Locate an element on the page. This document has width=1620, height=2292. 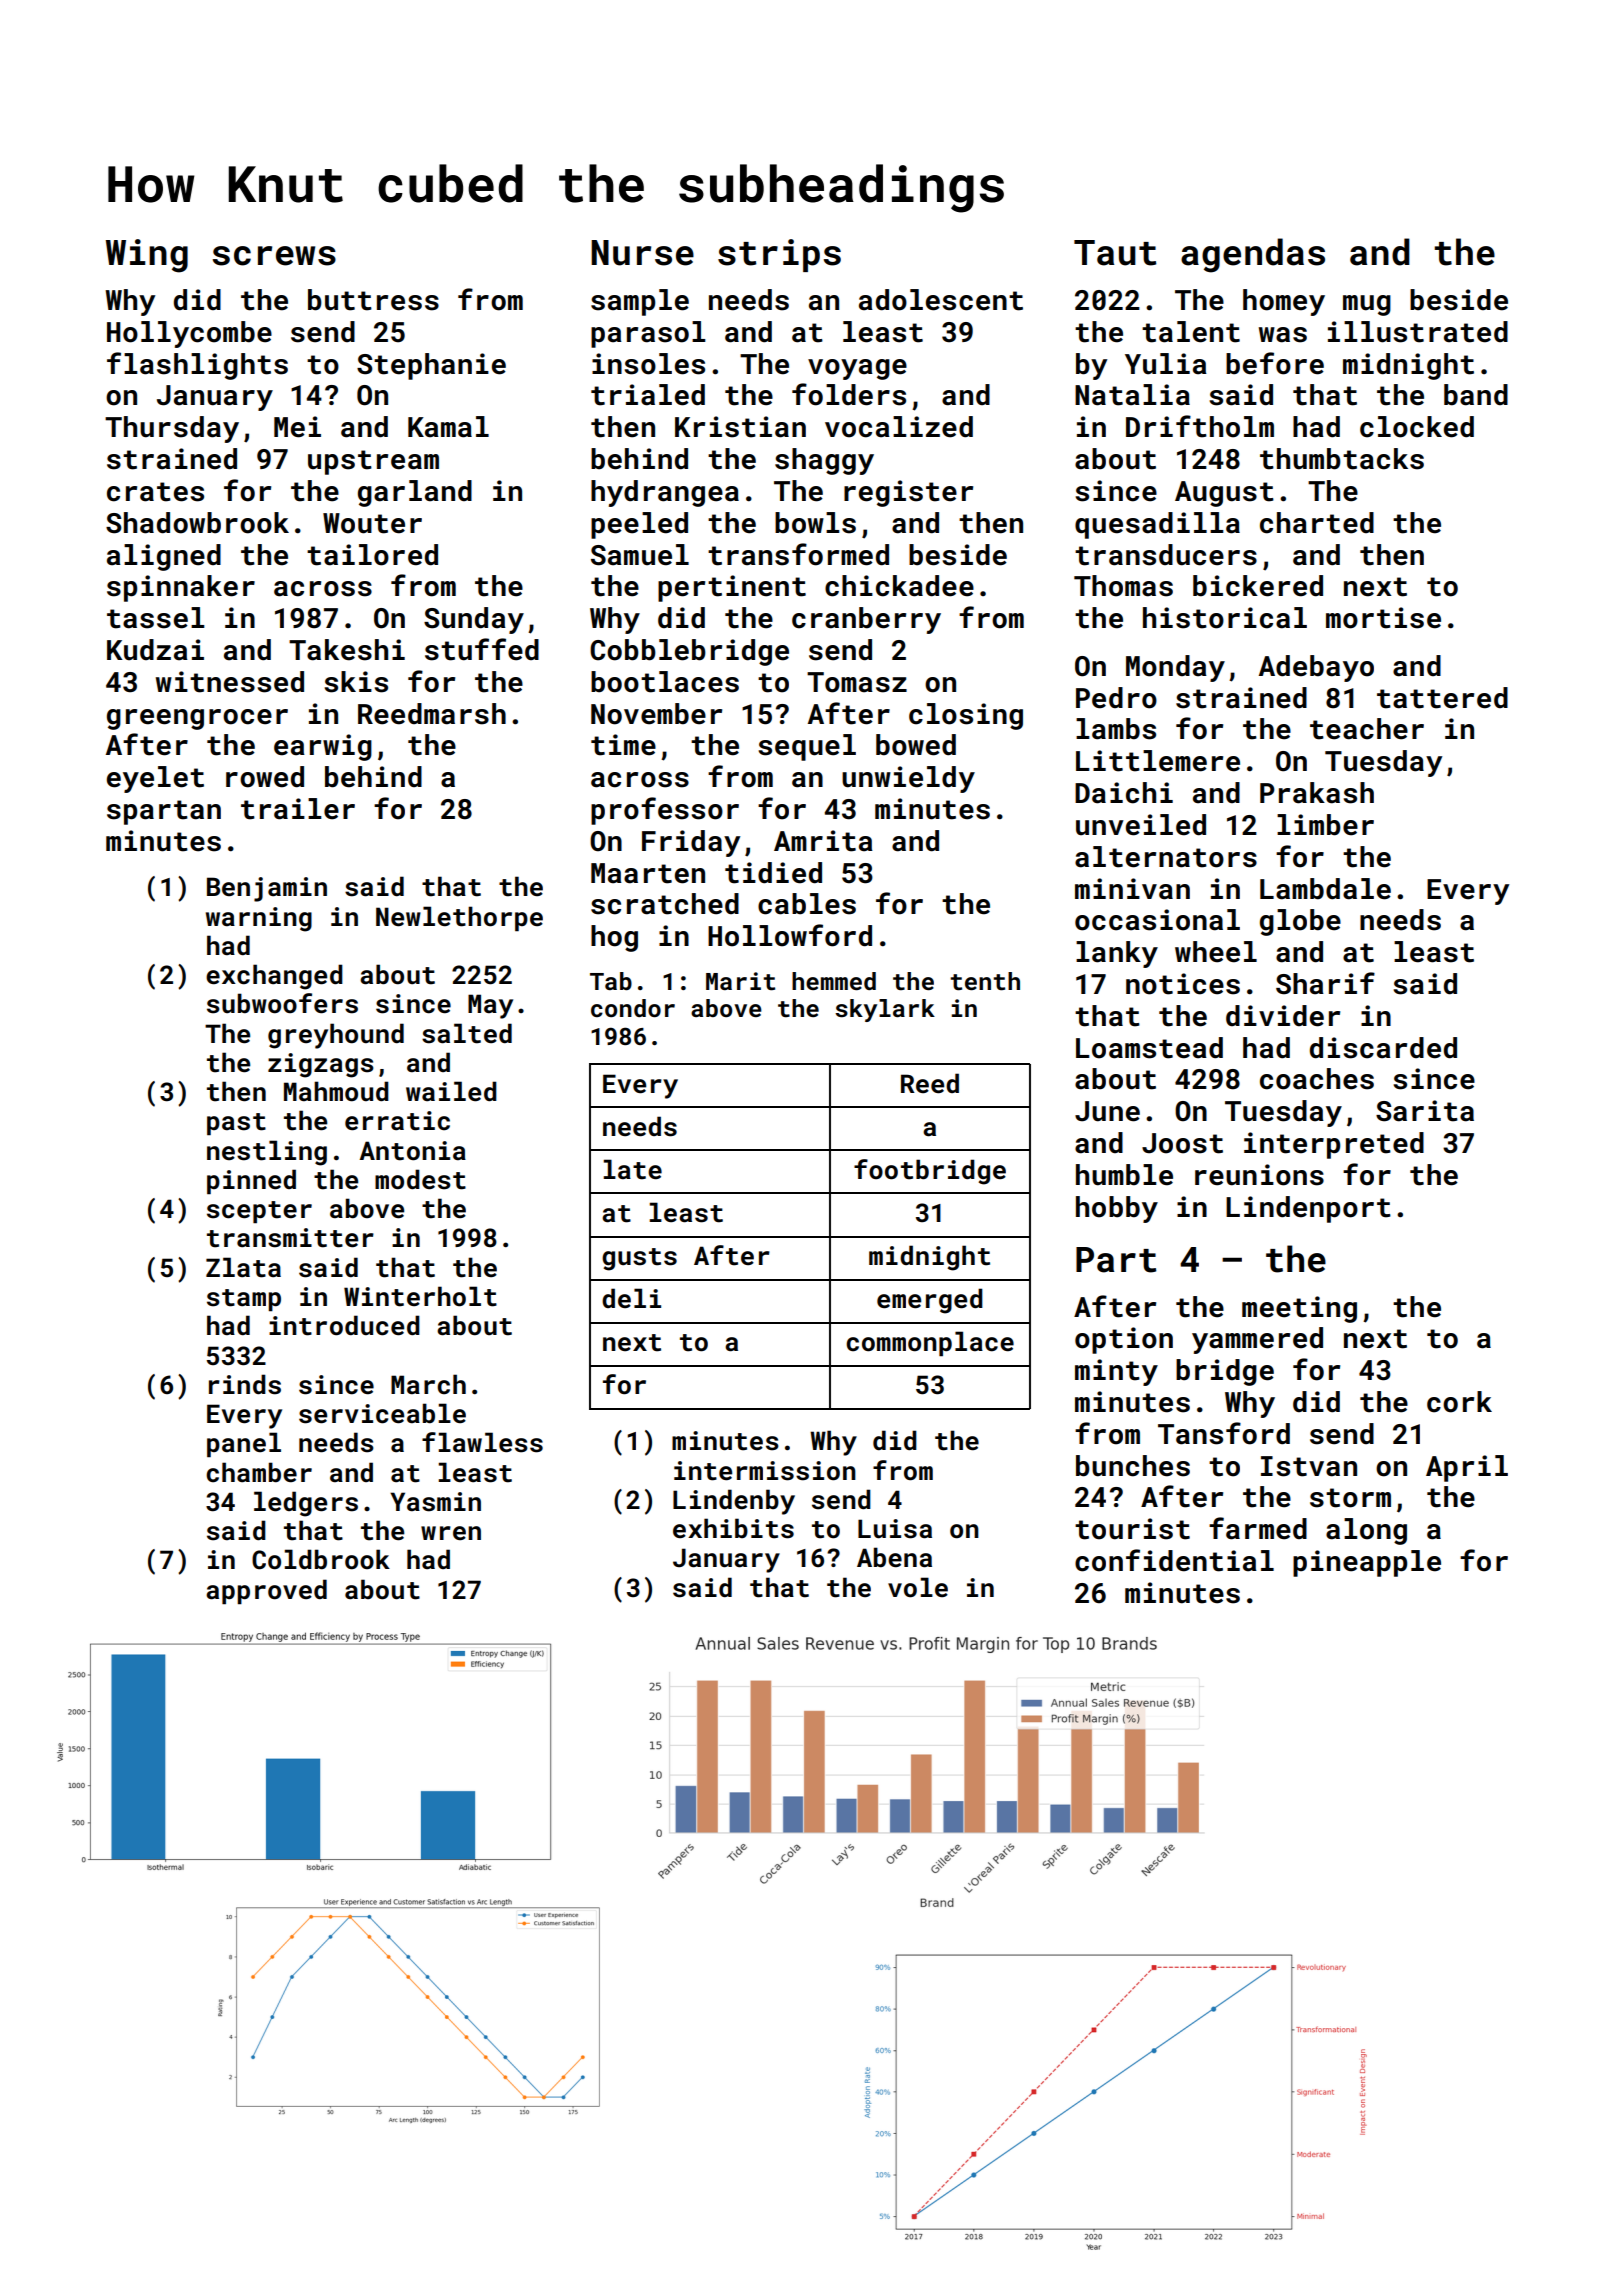
approved is located at coordinates (266, 1591).
